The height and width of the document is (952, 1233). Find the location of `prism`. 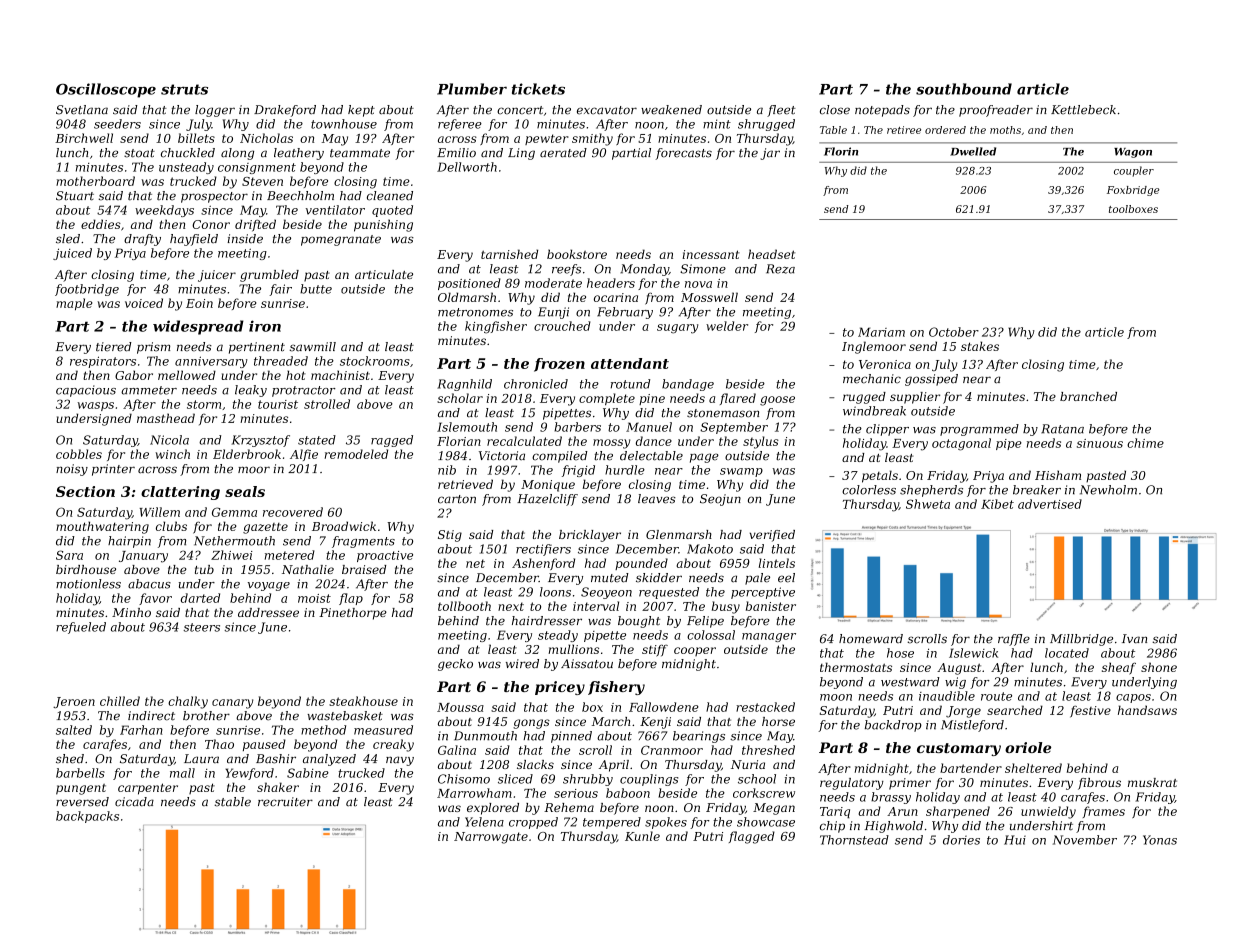

prism is located at coordinates (153, 348).
